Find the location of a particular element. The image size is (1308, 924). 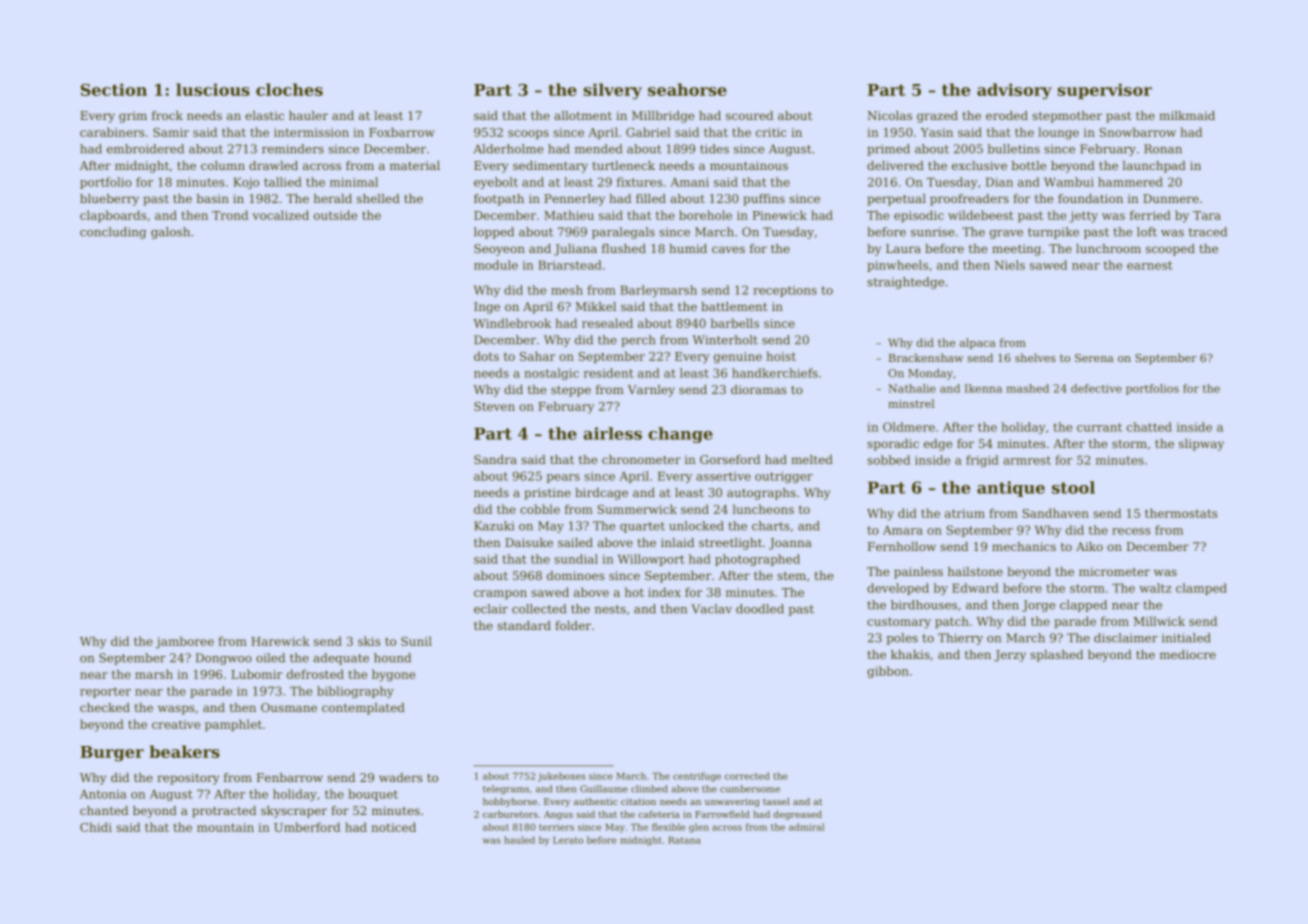

silvery is located at coordinates (612, 91).
